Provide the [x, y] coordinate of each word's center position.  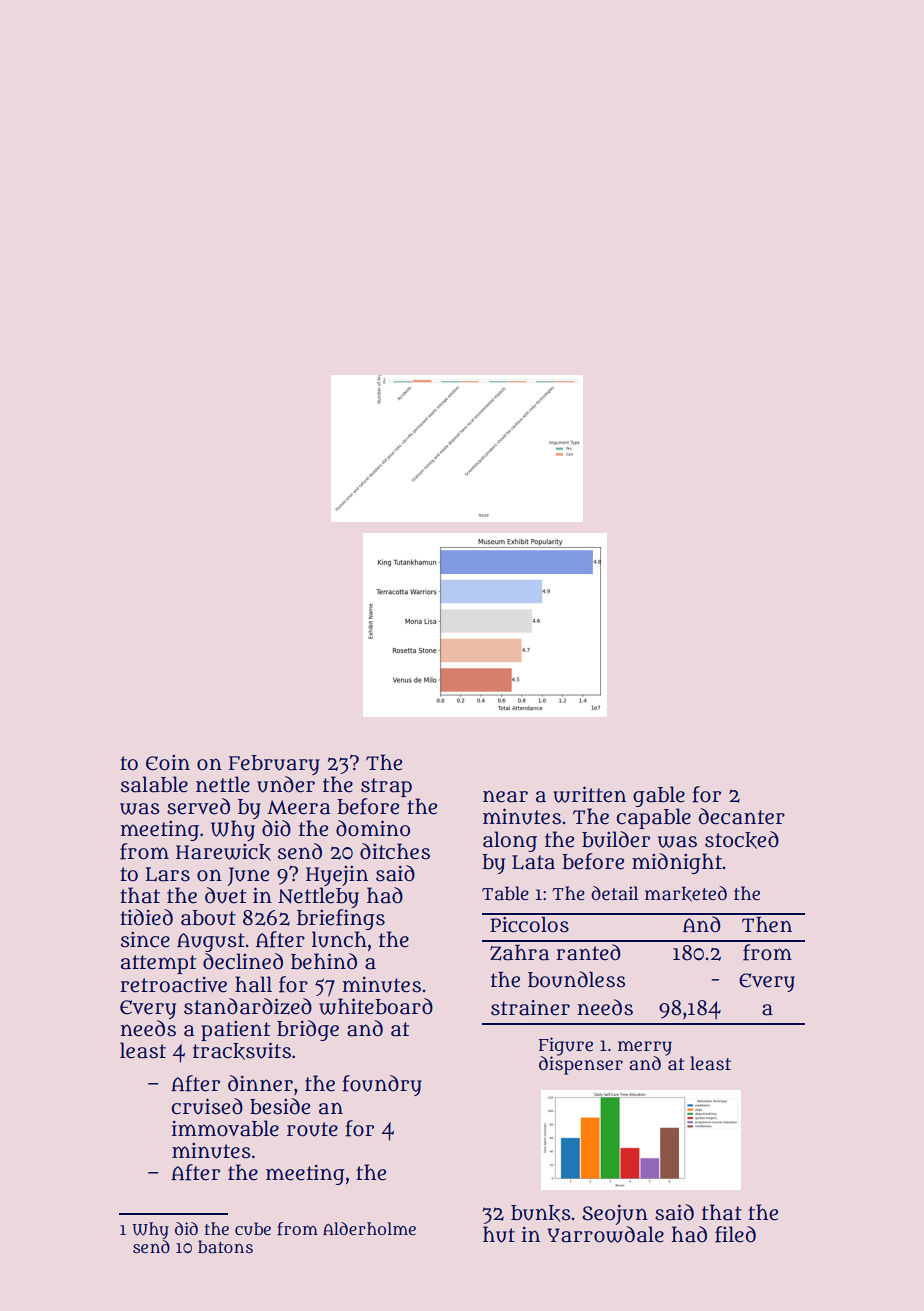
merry [645, 1048]
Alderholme [369, 1228]
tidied [147, 917]
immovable [225, 1128]
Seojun [615, 1214]
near [505, 796]
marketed [686, 894]
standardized [248, 1006]
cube [253, 1229]
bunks [541, 1213]
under [286, 784]
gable [659, 796]
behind [324, 961]
